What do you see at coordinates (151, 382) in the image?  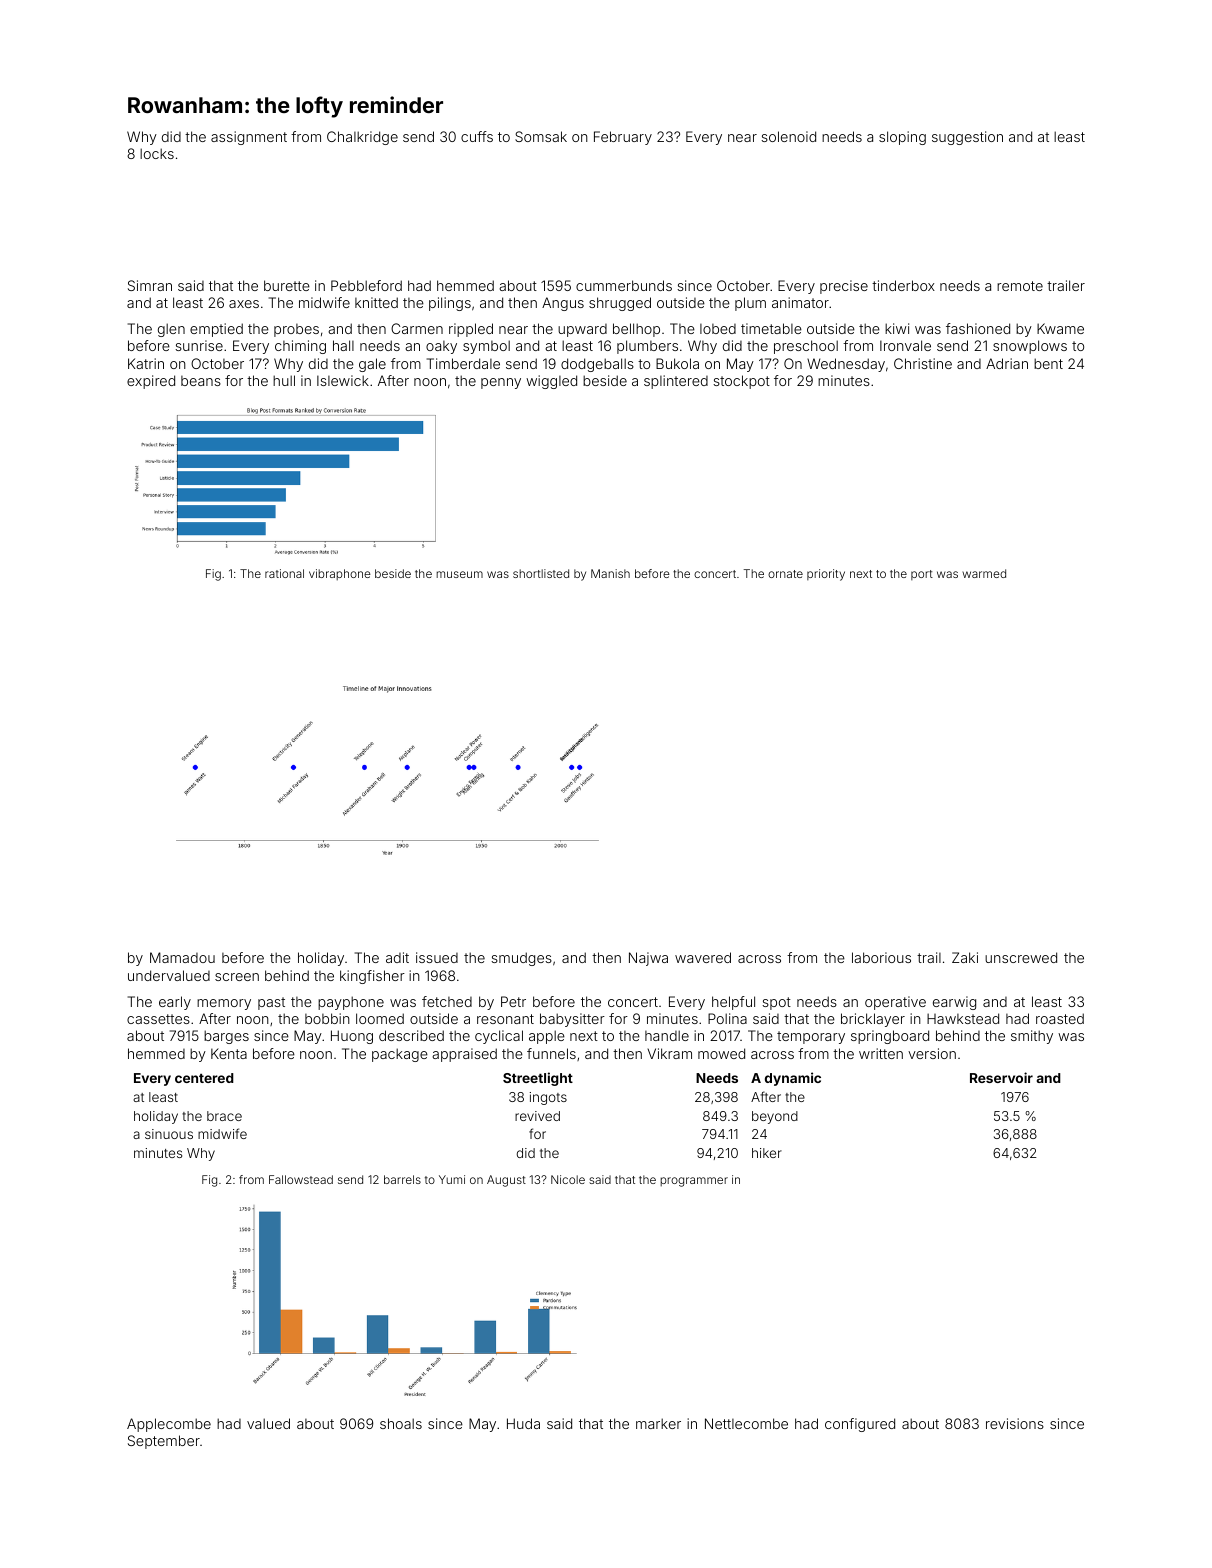 I see `expired` at bounding box center [151, 382].
